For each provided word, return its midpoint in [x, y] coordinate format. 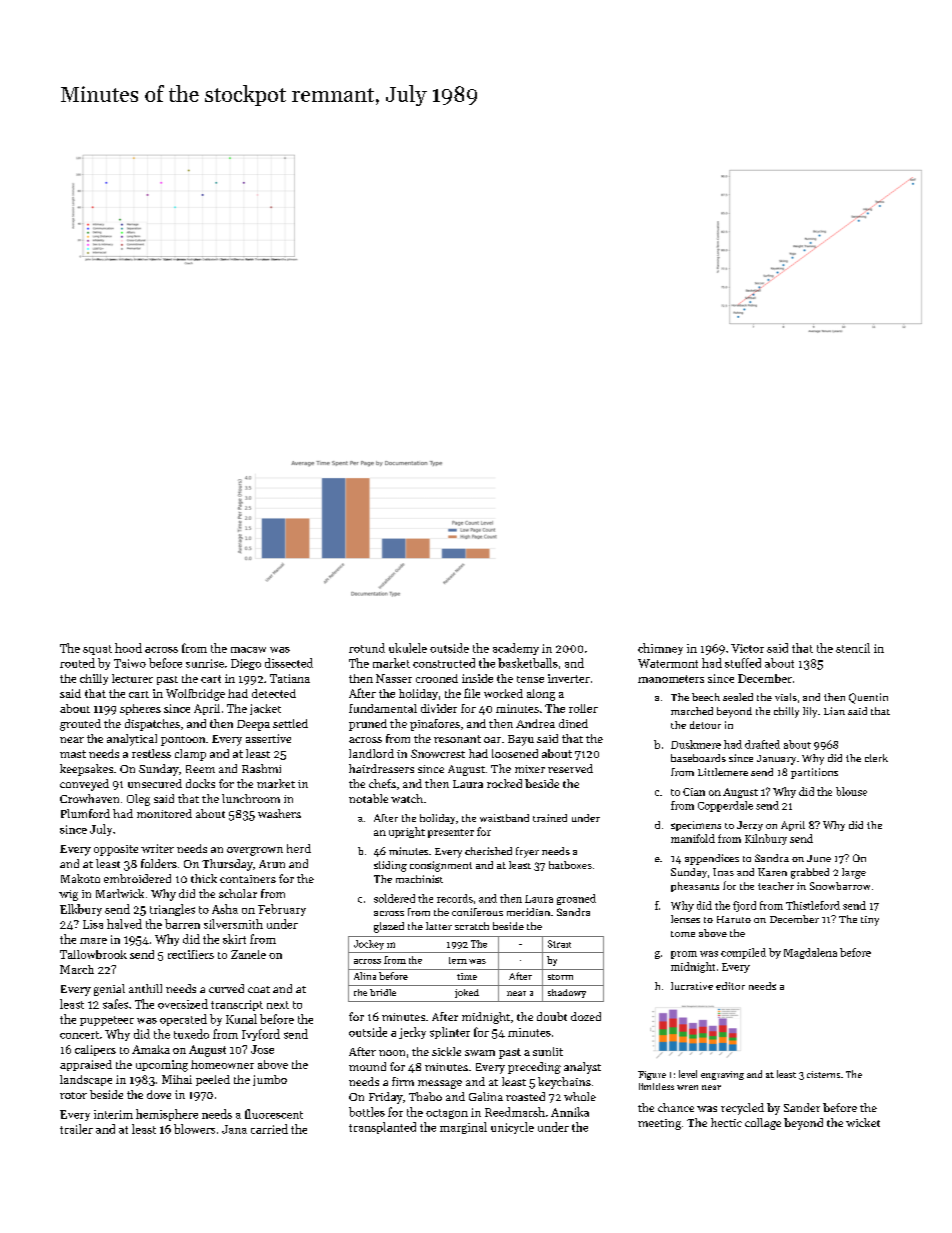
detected [274, 693]
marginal [463, 1128]
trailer [76, 1129]
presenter [451, 833]
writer [157, 848]
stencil [853, 648]
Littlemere [723, 772]
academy [516, 649]
